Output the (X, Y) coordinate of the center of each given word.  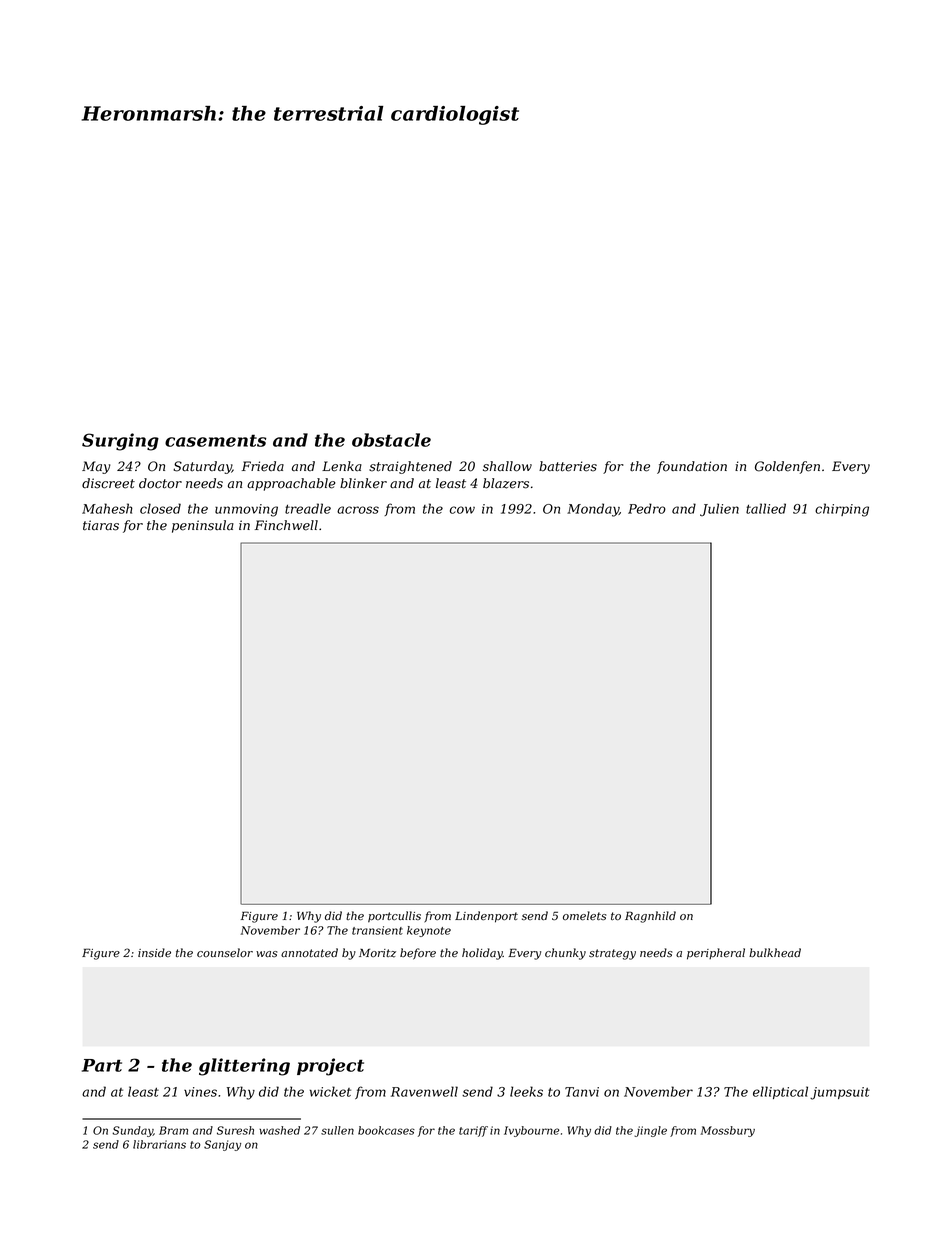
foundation (692, 467)
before (418, 954)
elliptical (780, 1092)
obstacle (391, 440)
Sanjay (222, 1145)
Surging (120, 442)
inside (154, 952)
